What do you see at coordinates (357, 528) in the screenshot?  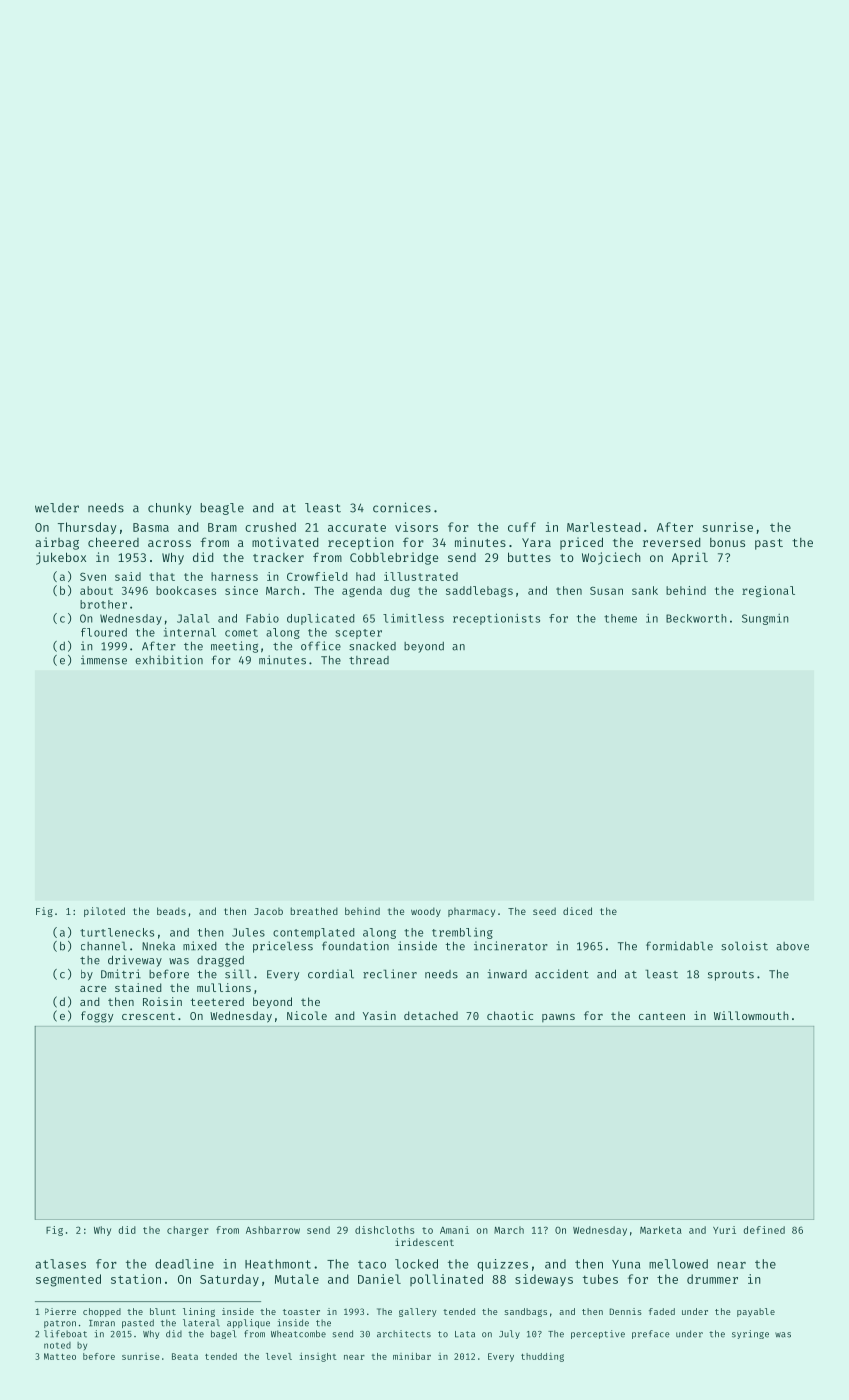 I see `accurate` at bounding box center [357, 528].
